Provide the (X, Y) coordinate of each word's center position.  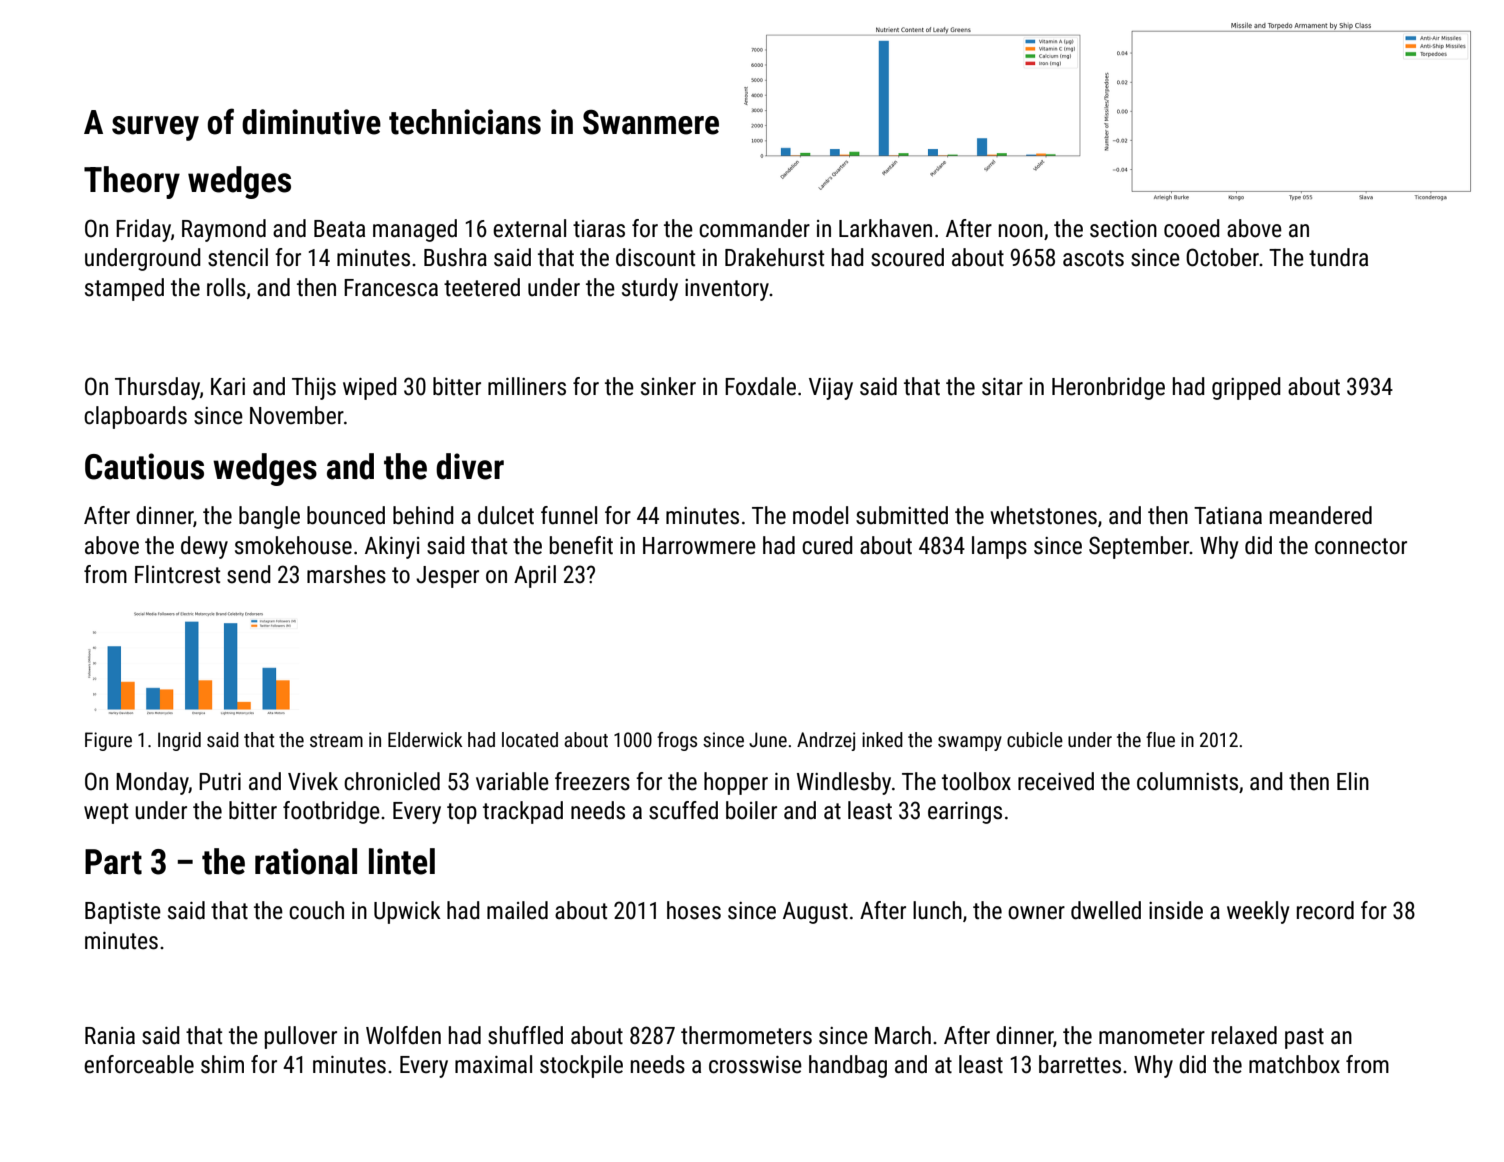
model (820, 515)
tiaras (599, 229)
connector (1361, 546)
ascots (1093, 258)
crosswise (755, 1065)
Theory (132, 182)
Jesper (447, 577)
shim (222, 1064)
